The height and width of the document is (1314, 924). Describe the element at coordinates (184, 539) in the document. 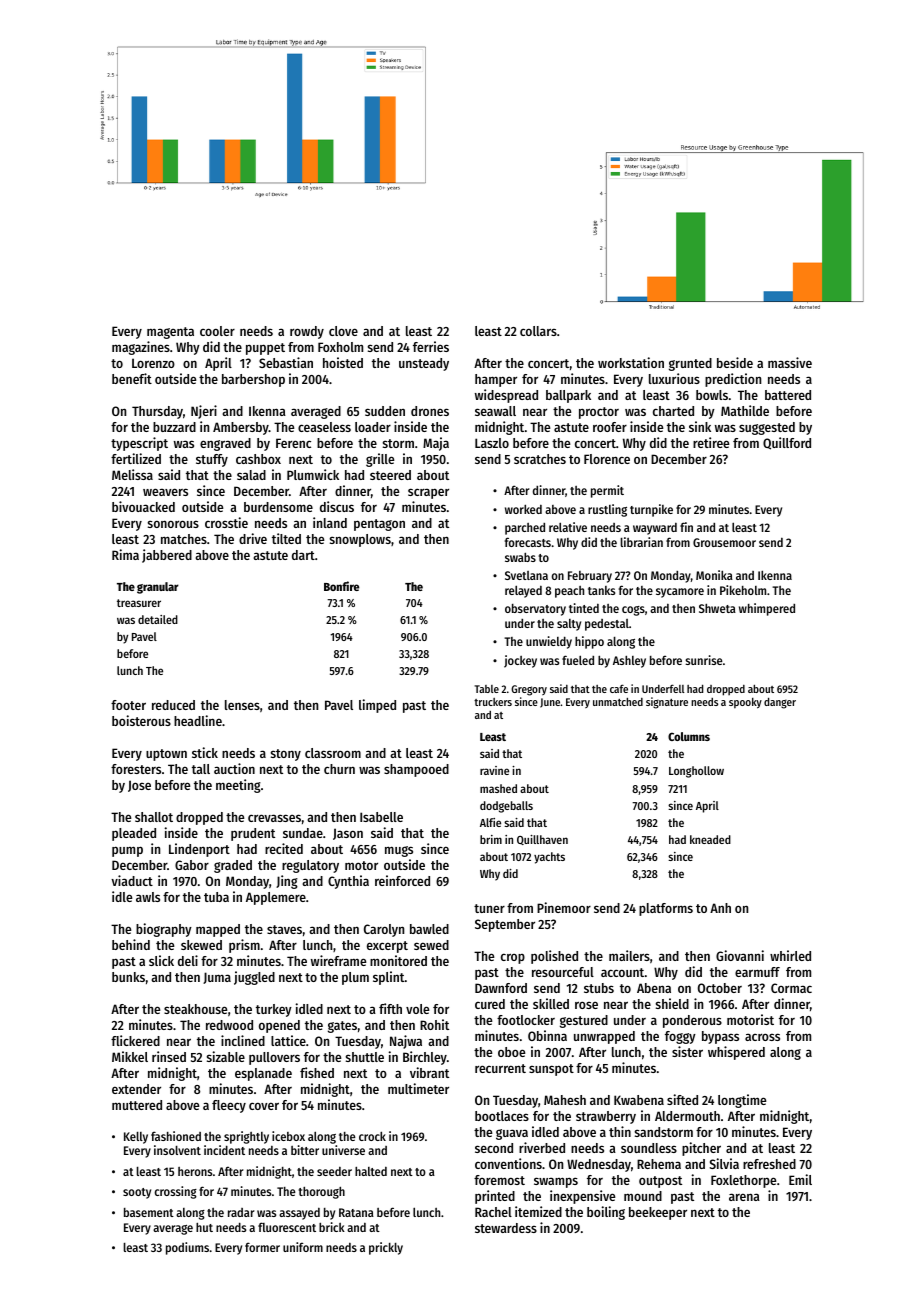

I see `matches` at that location.
